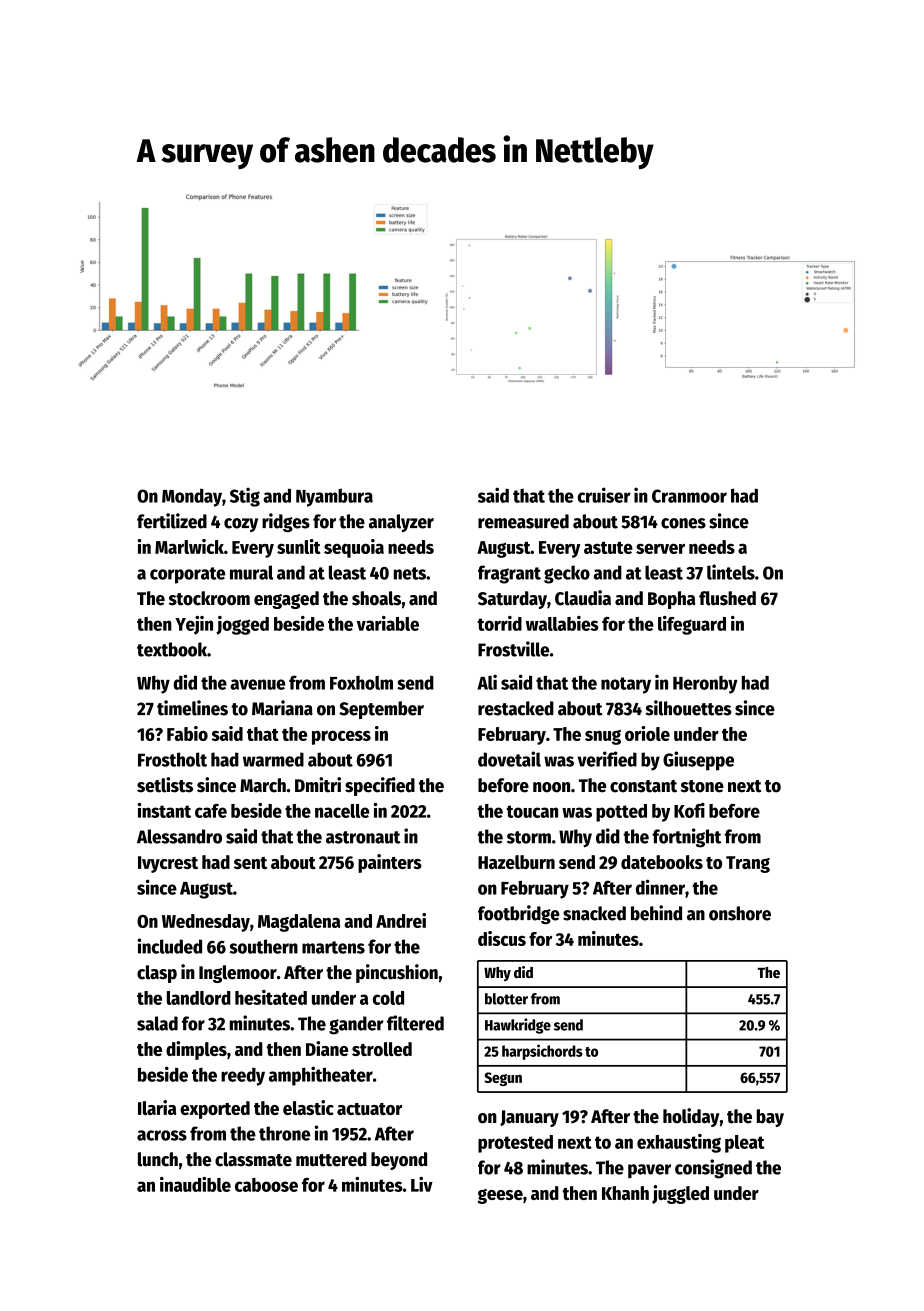 This screenshot has height=1311, width=924. What do you see at coordinates (523, 521) in the screenshot?
I see `remeasured` at bounding box center [523, 521].
